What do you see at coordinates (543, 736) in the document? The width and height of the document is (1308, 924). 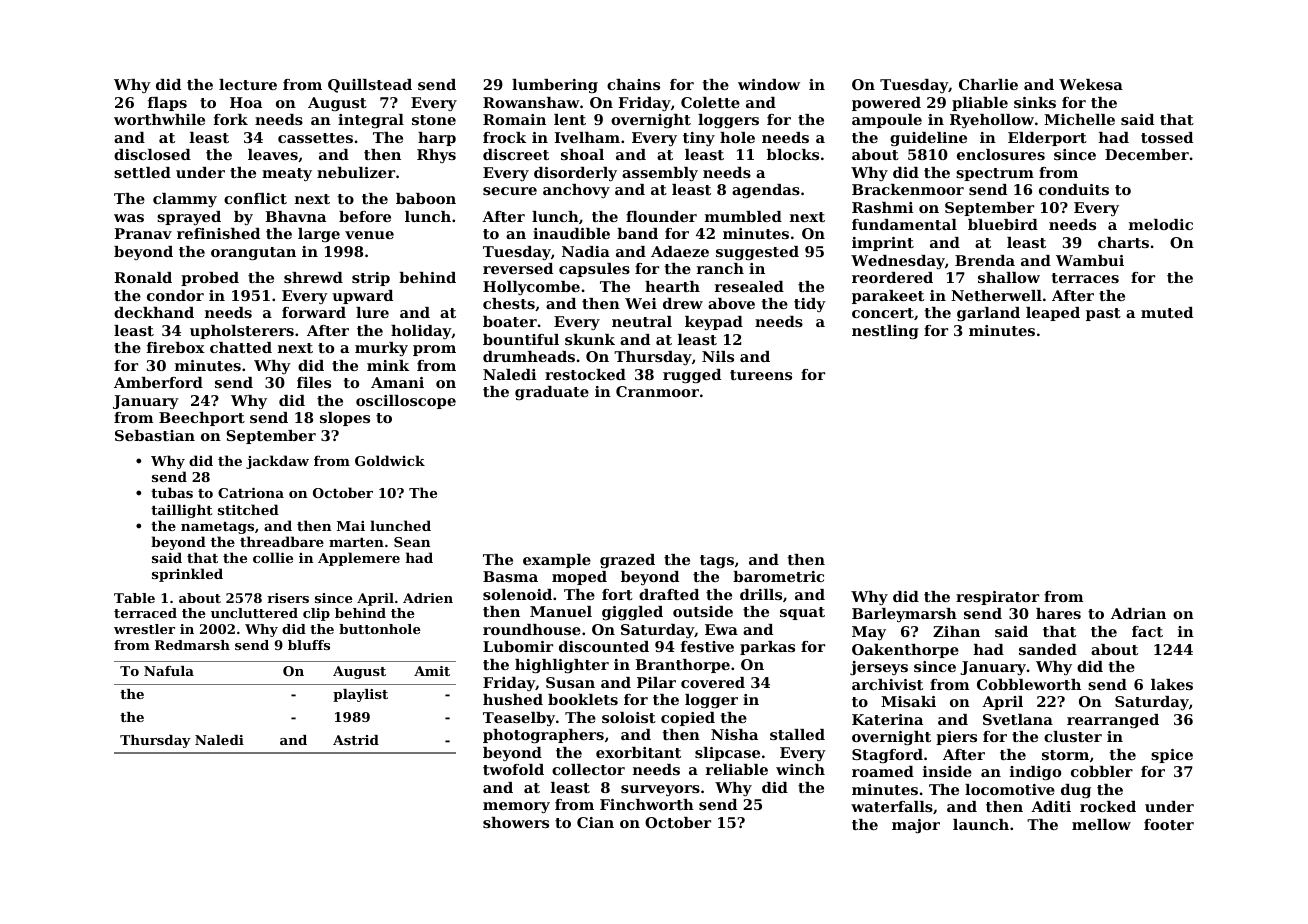 I see `photographers` at bounding box center [543, 736].
